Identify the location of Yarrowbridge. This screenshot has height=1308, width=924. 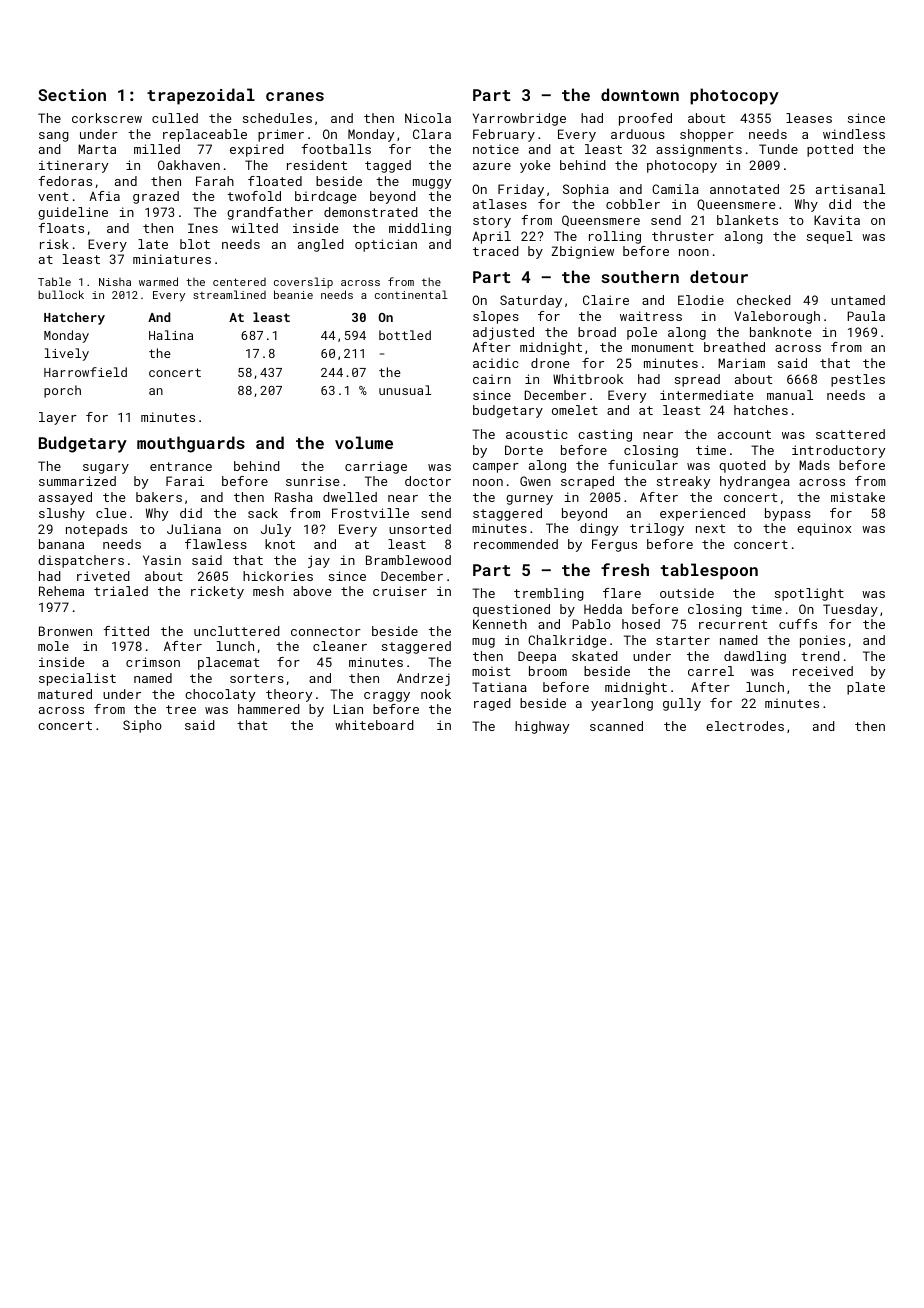
(519, 119).
